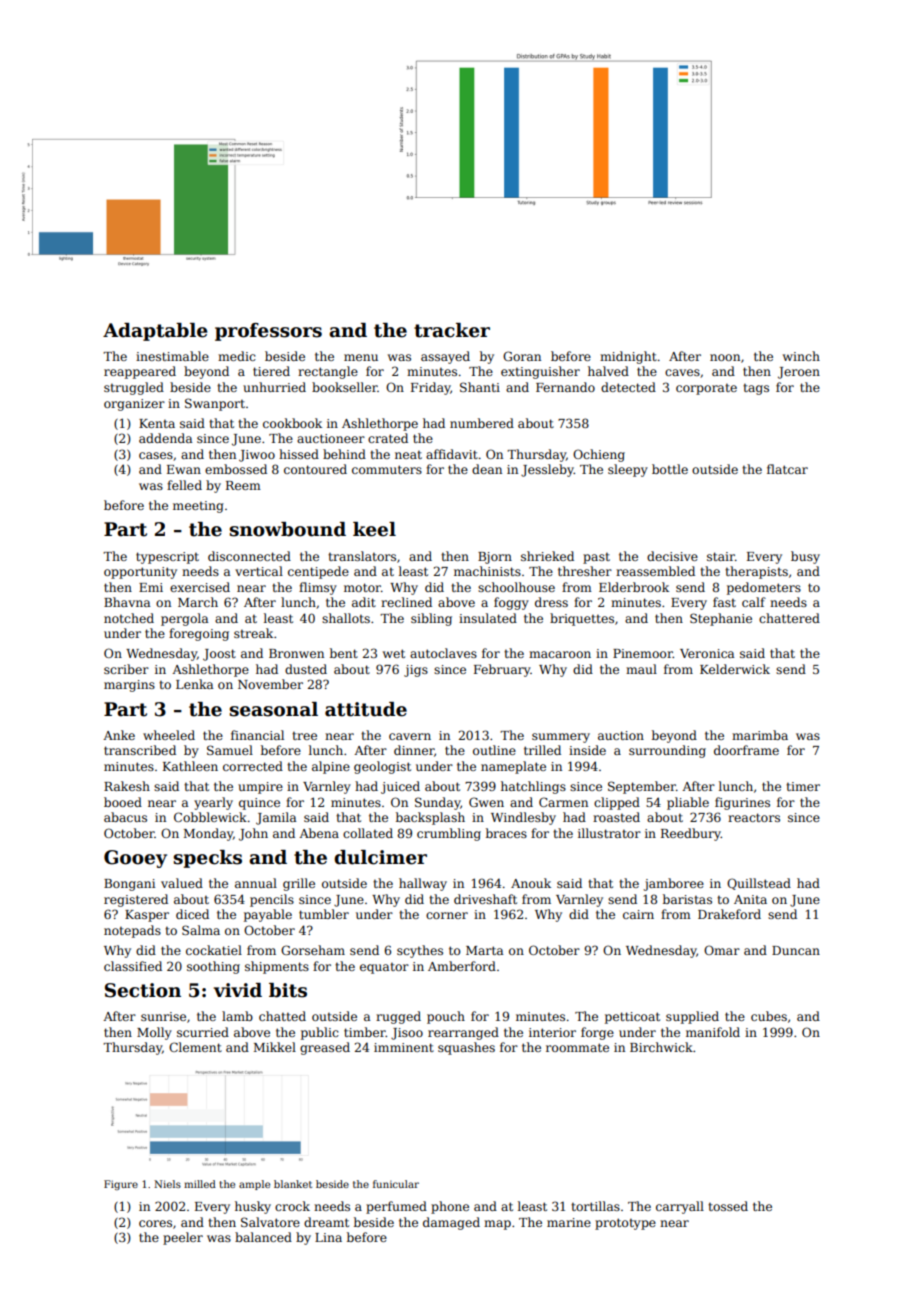 This image has height=1308, width=924. I want to click on carryall, so click(680, 1207).
